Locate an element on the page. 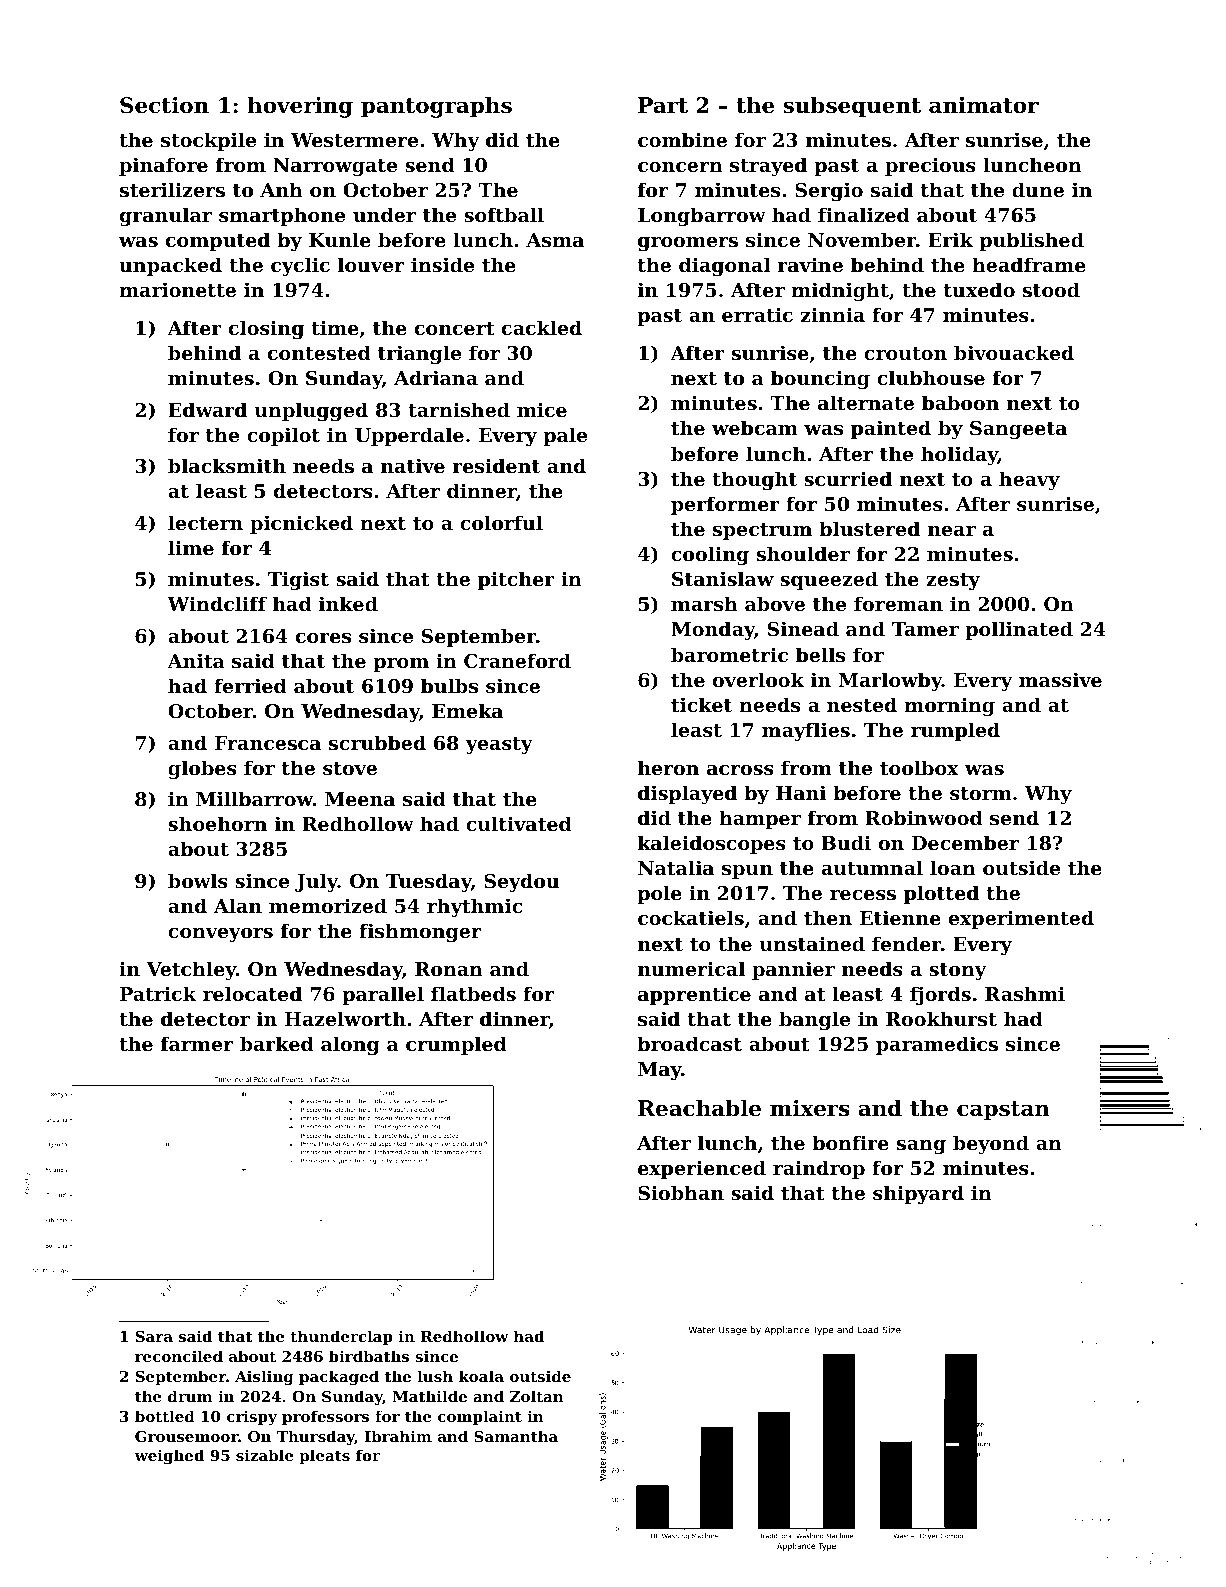 The height and width of the page is (1587, 1226). pitcher is located at coordinates (516, 580).
